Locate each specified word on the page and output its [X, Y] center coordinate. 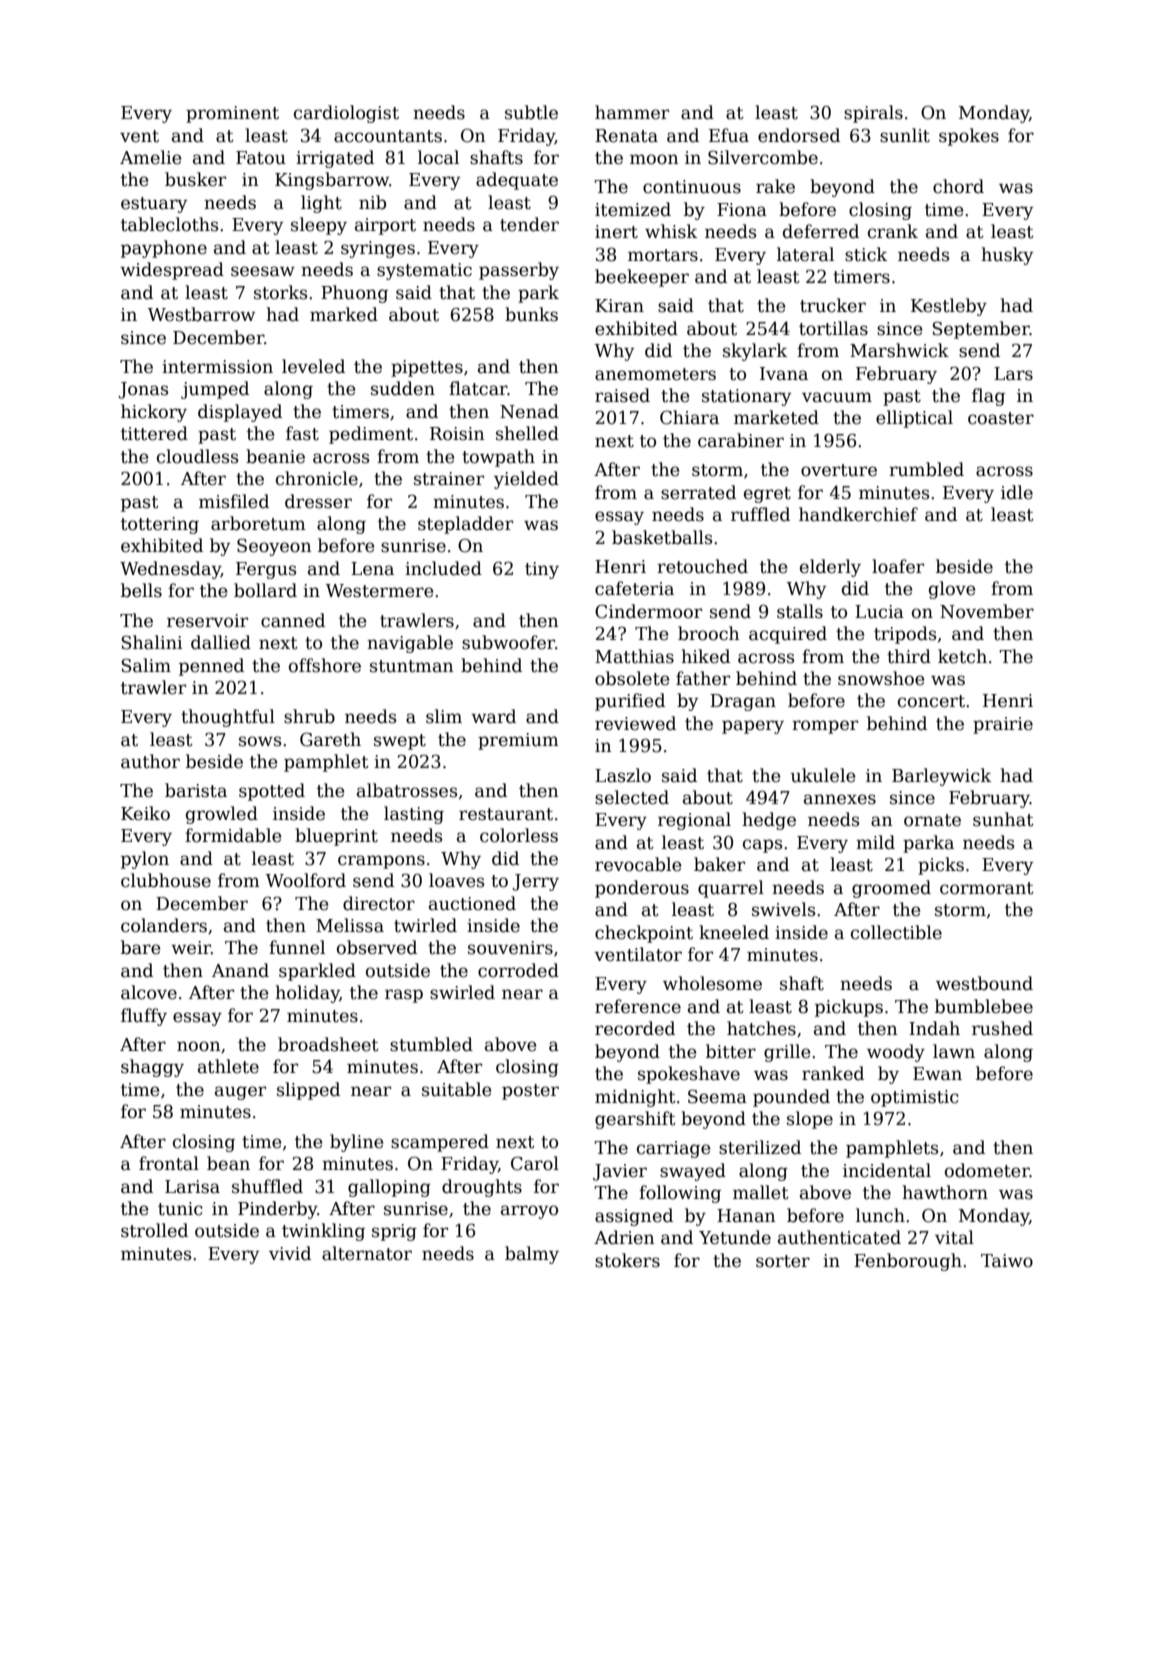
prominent [232, 114]
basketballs [662, 537]
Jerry [535, 882]
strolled [154, 1230]
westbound [984, 983]
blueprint [336, 837]
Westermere [379, 591]
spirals [873, 114]
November [987, 611]
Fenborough [908, 1262]
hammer [632, 112]
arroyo [529, 1212]
